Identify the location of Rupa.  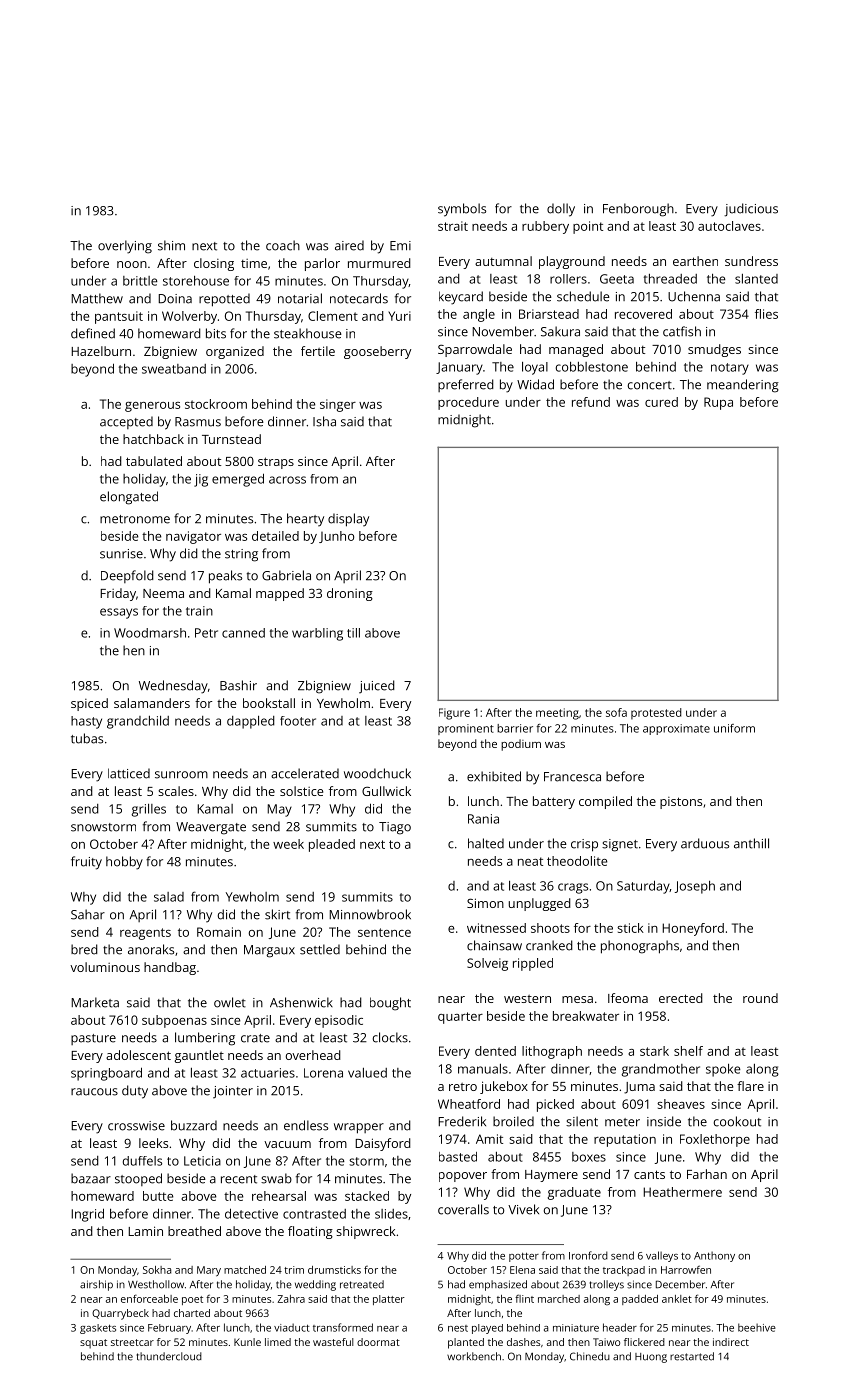
(718, 403).
